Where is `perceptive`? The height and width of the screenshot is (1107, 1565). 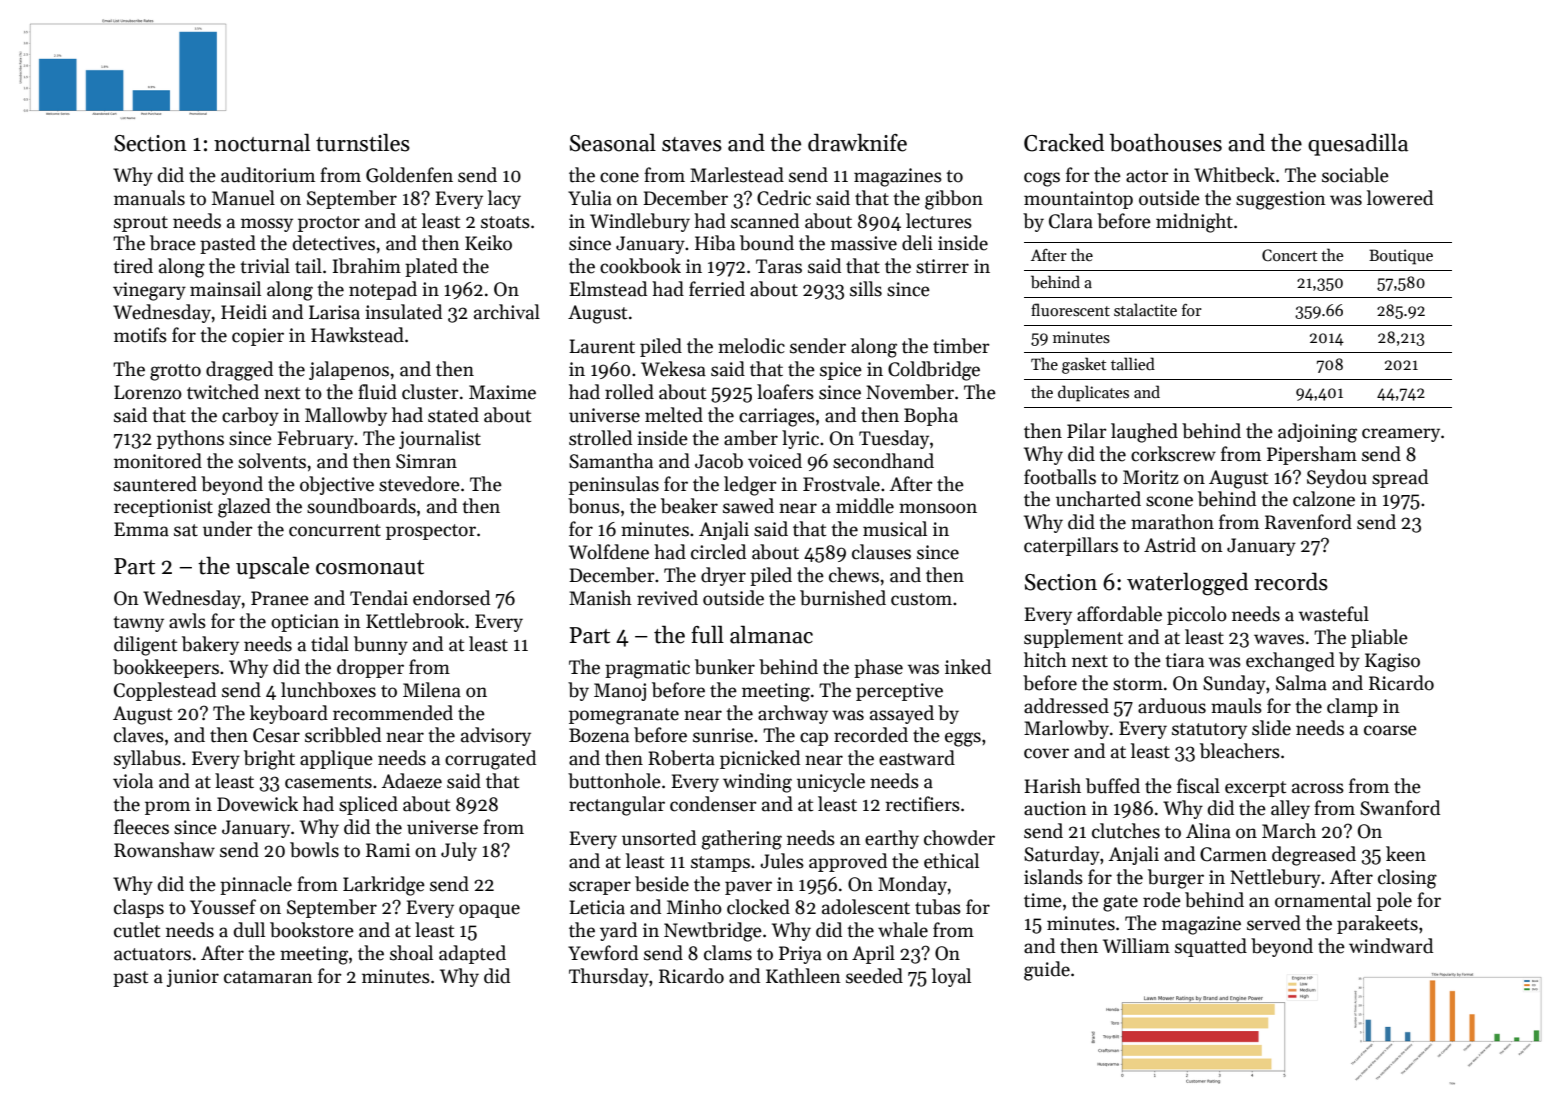 perceptive is located at coordinates (899, 692).
